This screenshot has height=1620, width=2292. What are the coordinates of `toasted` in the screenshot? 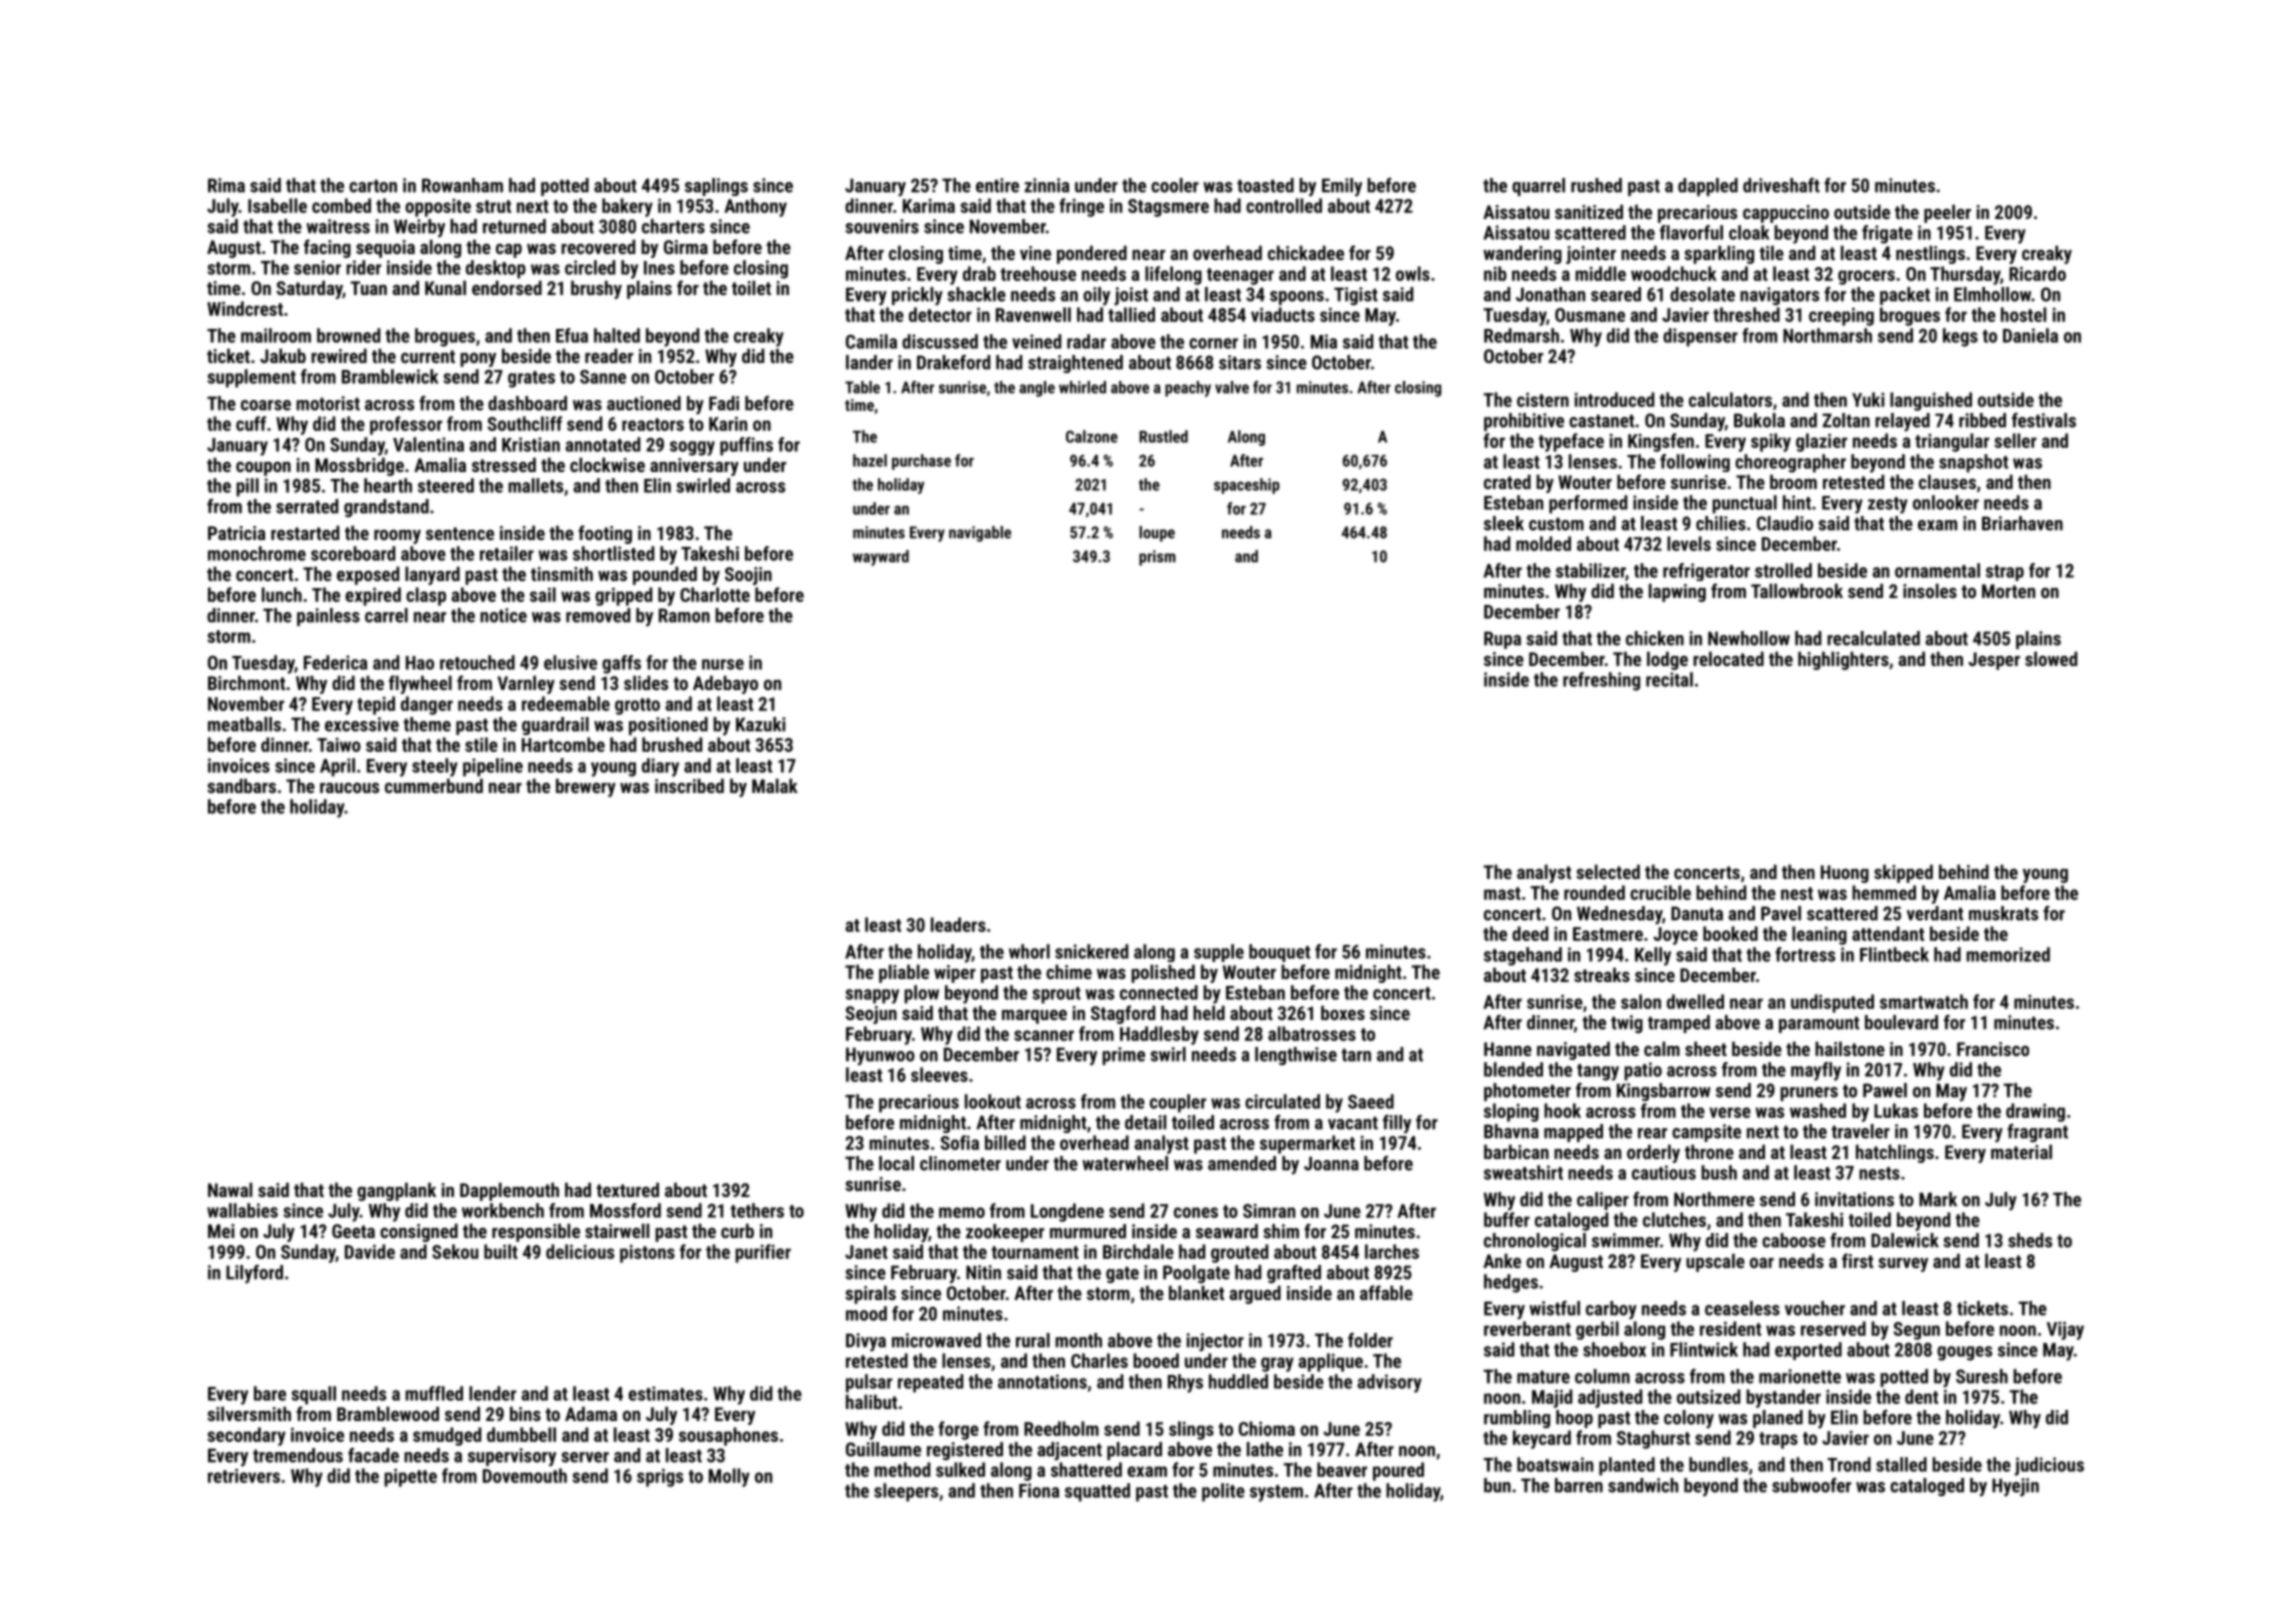 It's located at (1265, 185).
